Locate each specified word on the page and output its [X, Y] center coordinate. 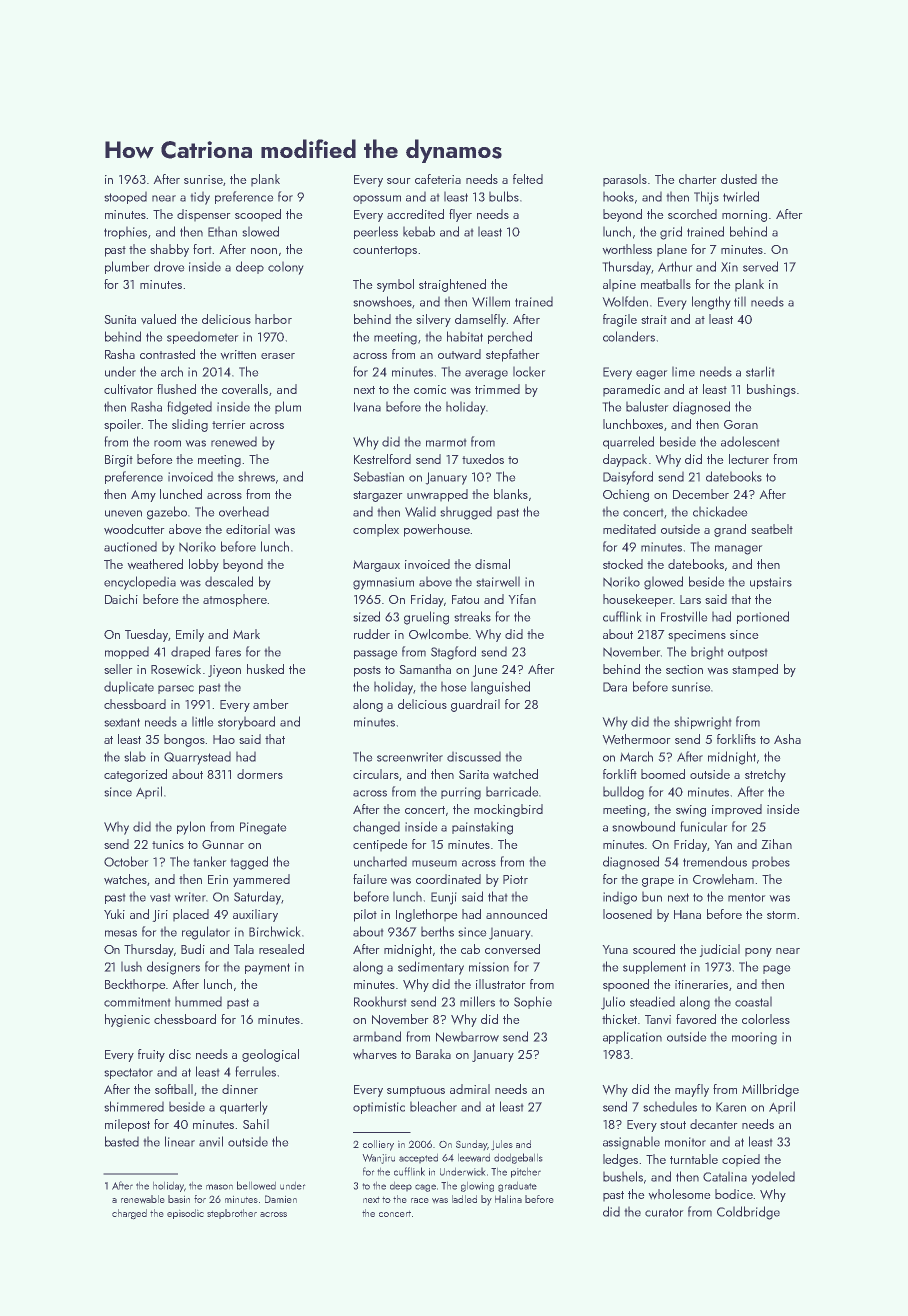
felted [528, 179]
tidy [200, 198]
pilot [365, 915]
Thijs [706, 198]
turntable [694, 1159]
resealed [281, 949]
